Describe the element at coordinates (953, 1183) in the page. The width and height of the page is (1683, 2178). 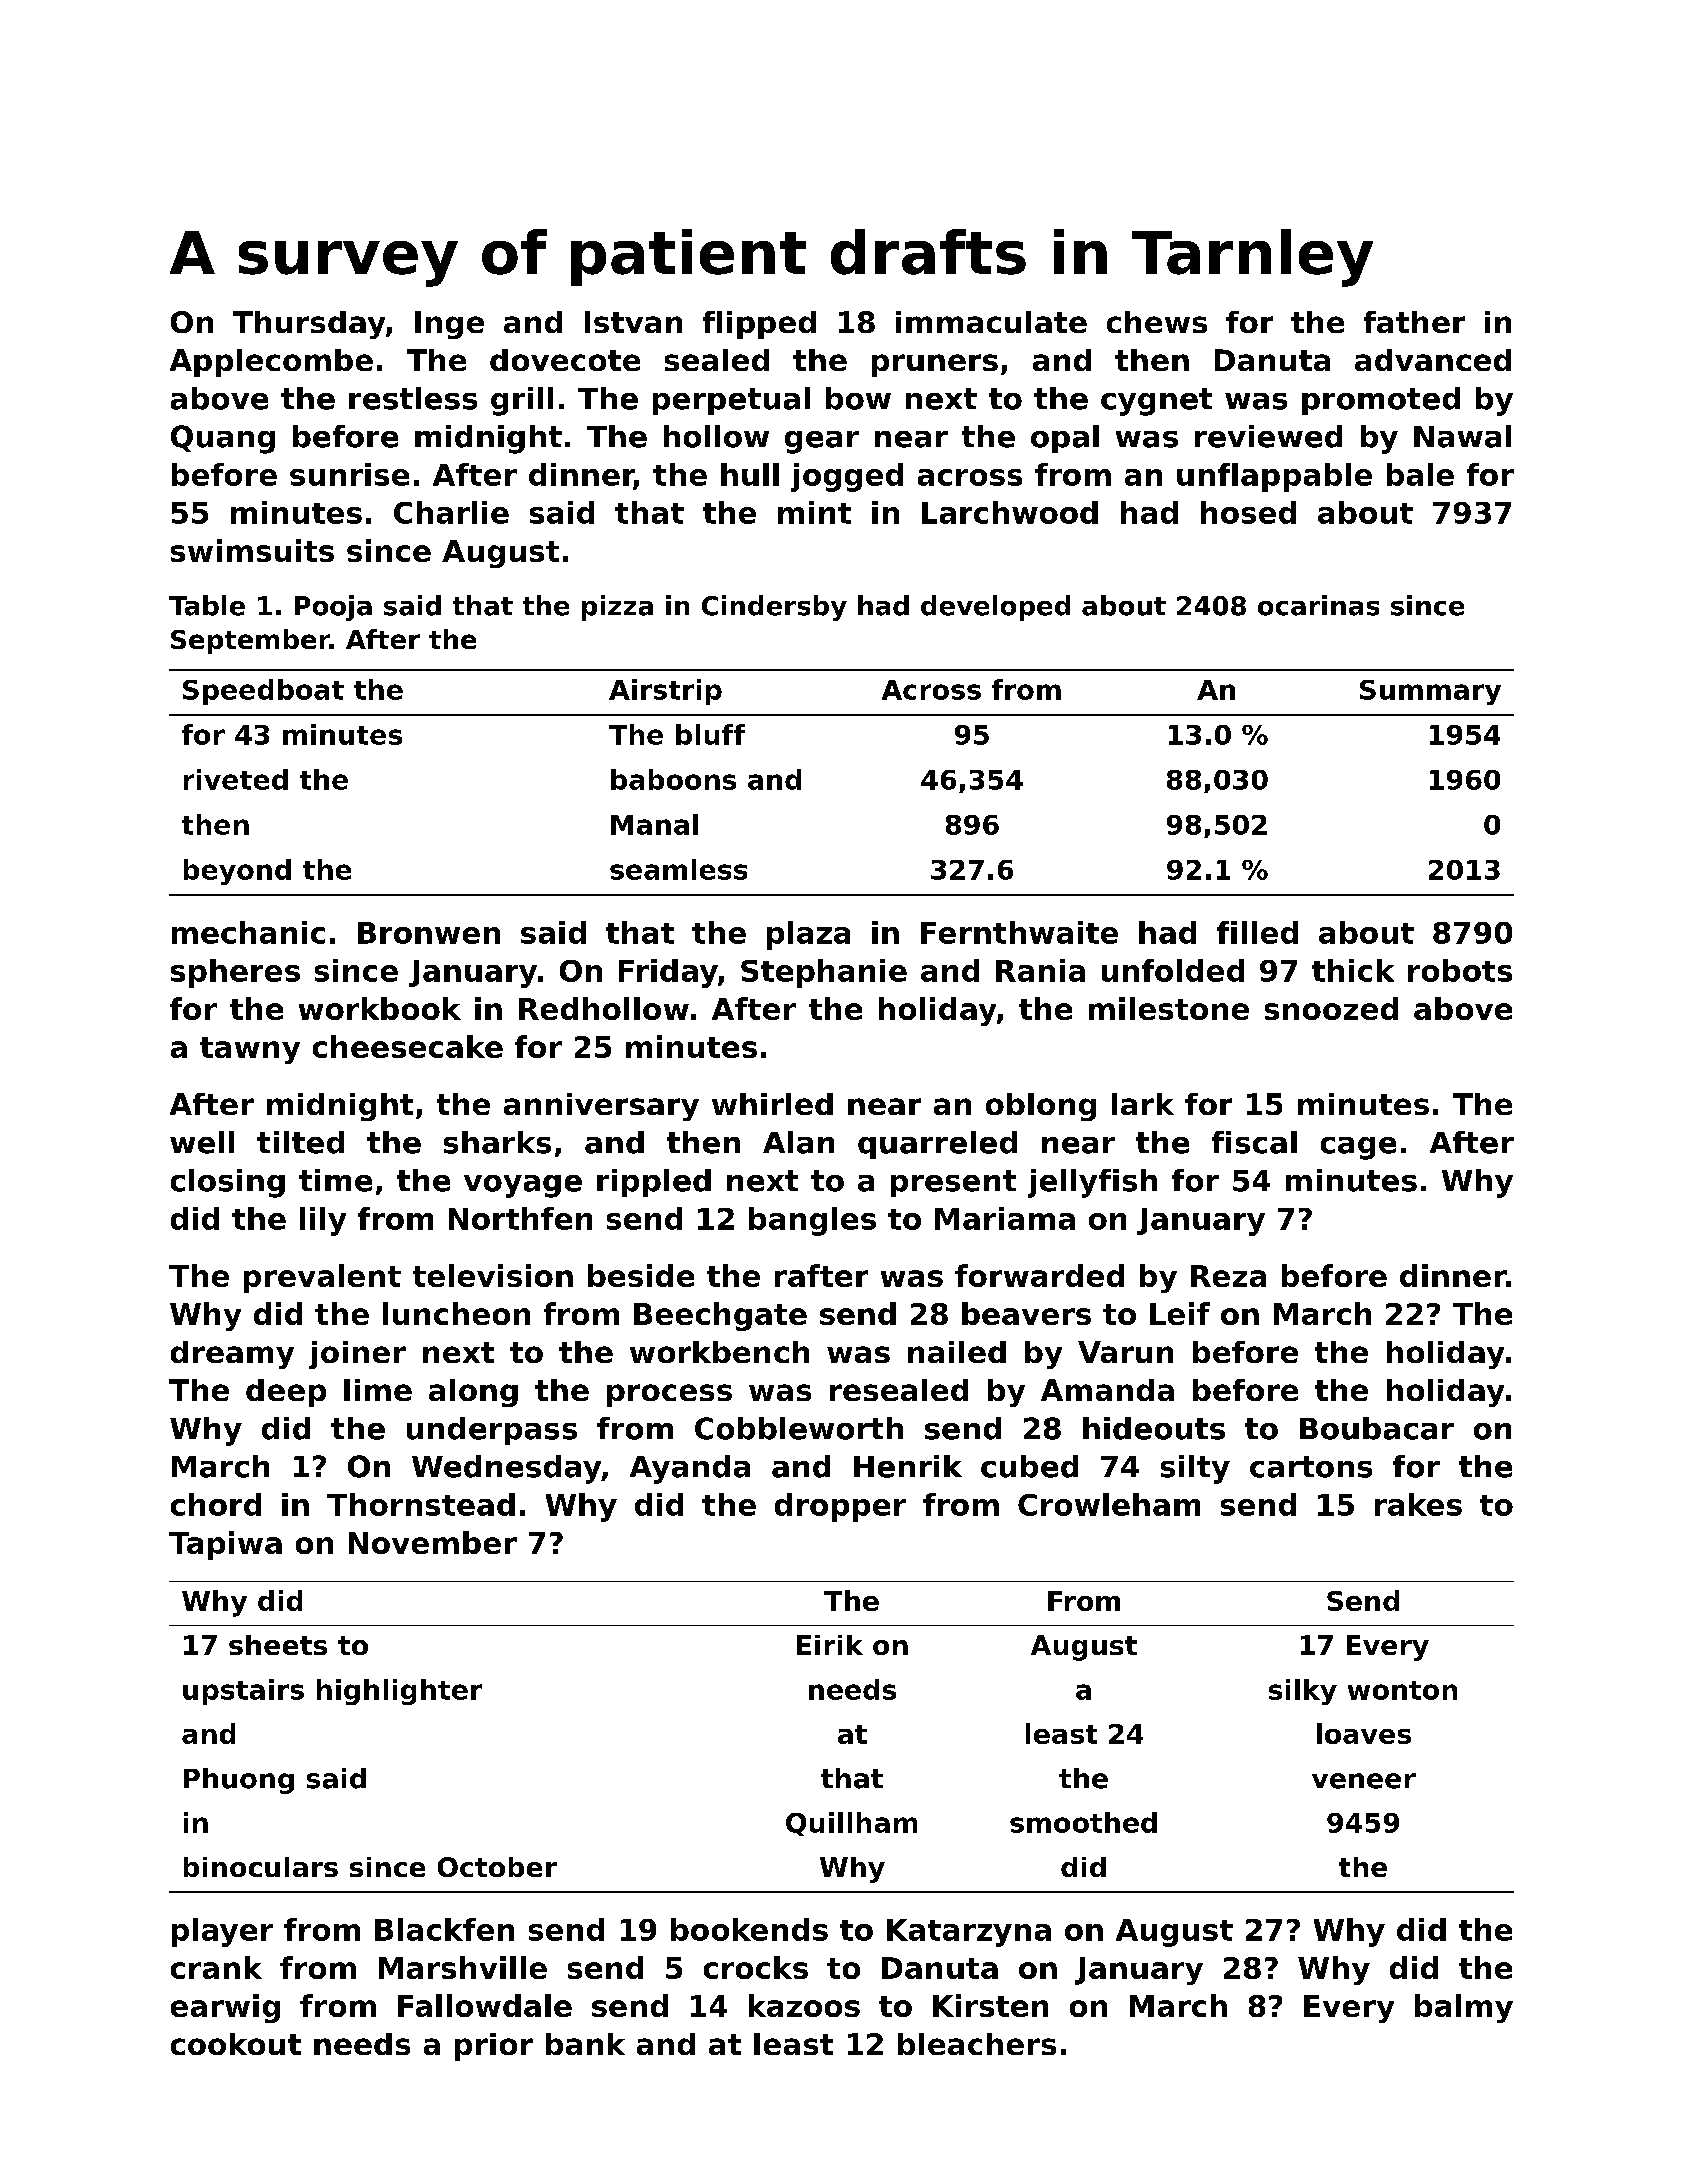
I see `present` at that location.
